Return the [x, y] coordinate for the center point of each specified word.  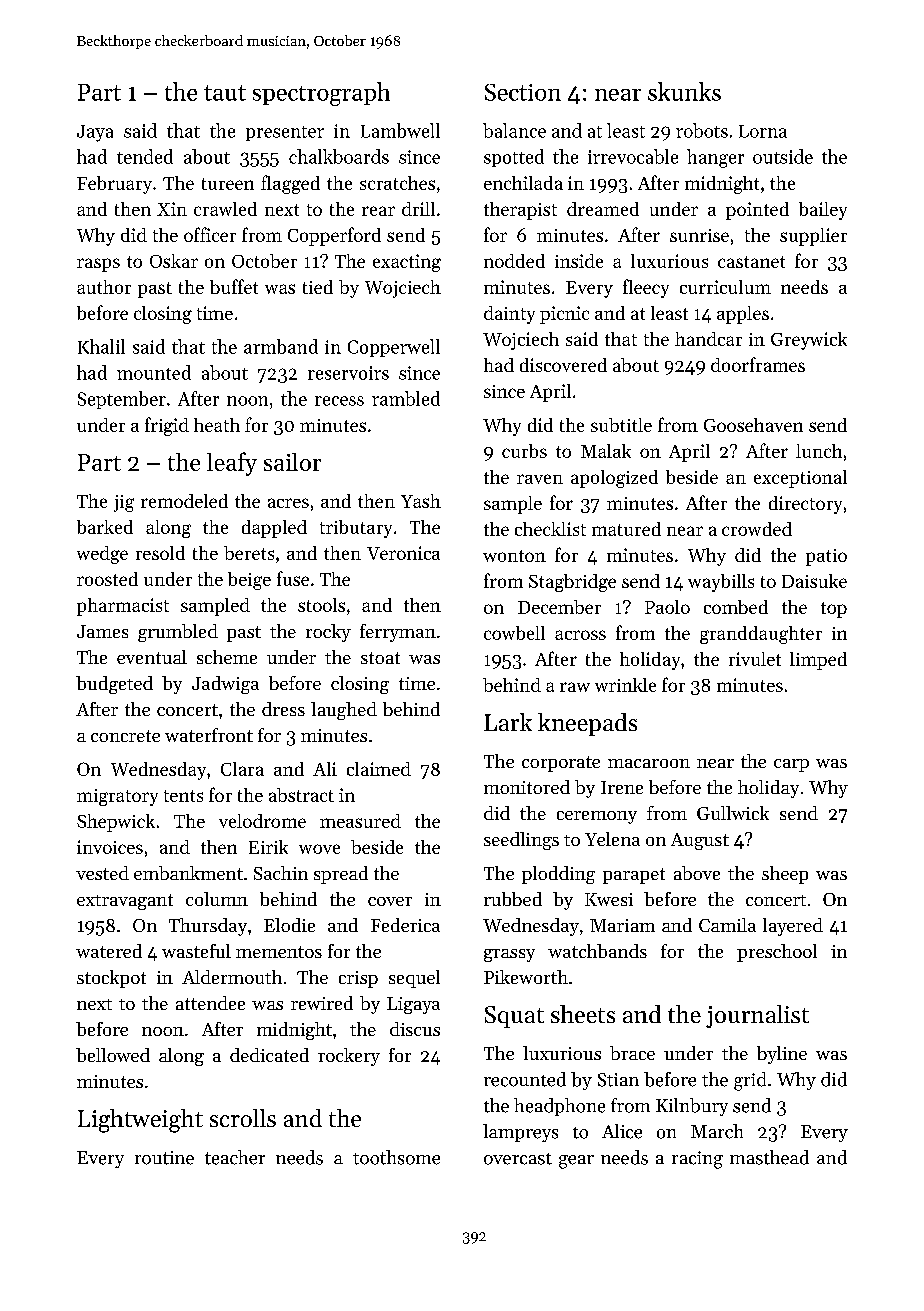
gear [576, 1162]
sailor [292, 462]
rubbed [513, 899]
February [114, 185]
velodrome [262, 821]
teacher [235, 1157]
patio [826, 557]
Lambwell [400, 130]
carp [791, 765]
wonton [514, 556]
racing [697, 1160]
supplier [813, 237]
